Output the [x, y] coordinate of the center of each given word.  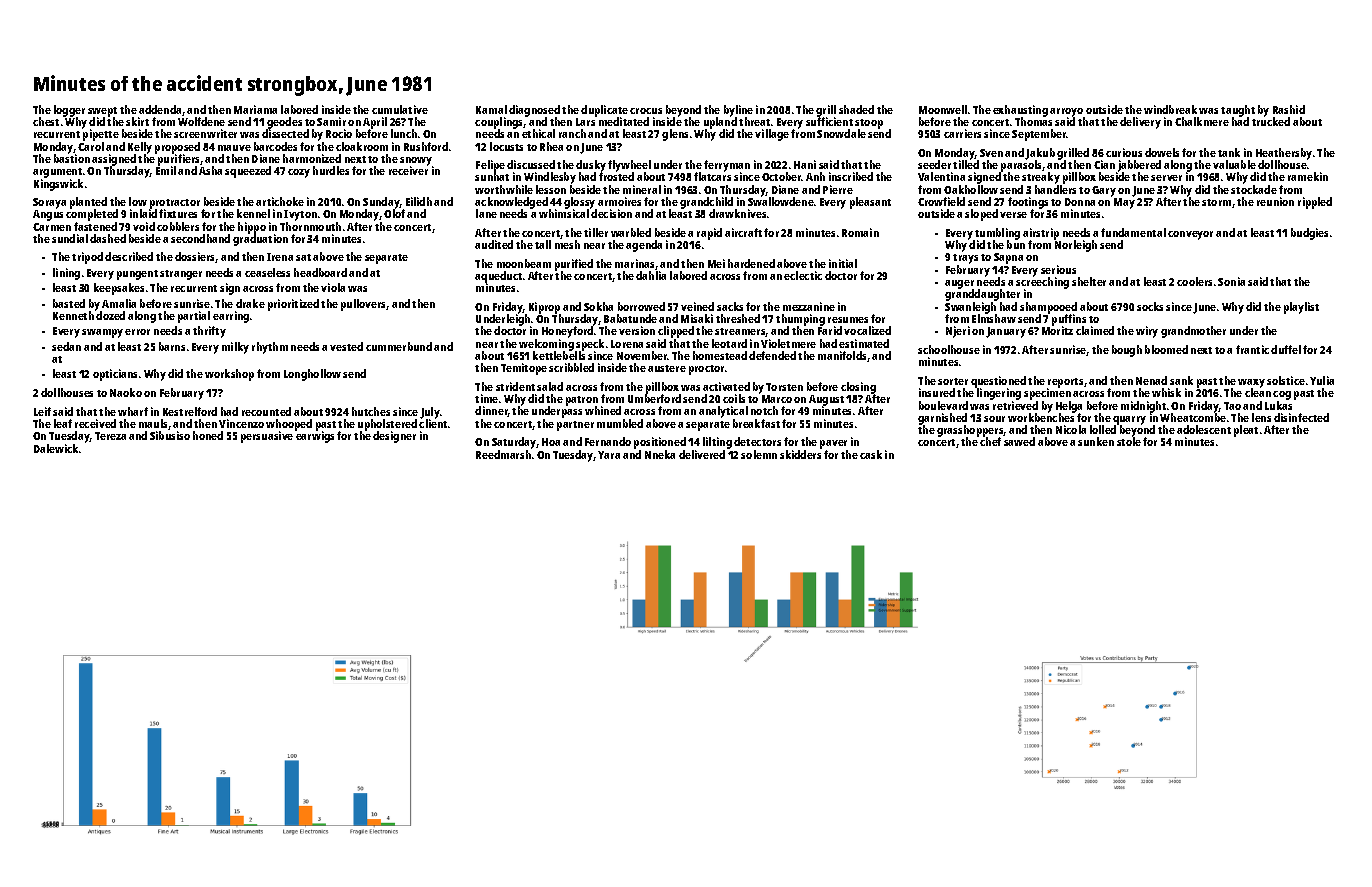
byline [738, 111]
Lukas [1278, 405]
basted [69, 303]
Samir [331, 121]
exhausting [1020, 111]
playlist [1301, 308]
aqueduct [498, 277]
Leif [42, 411]
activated [726, 386]
